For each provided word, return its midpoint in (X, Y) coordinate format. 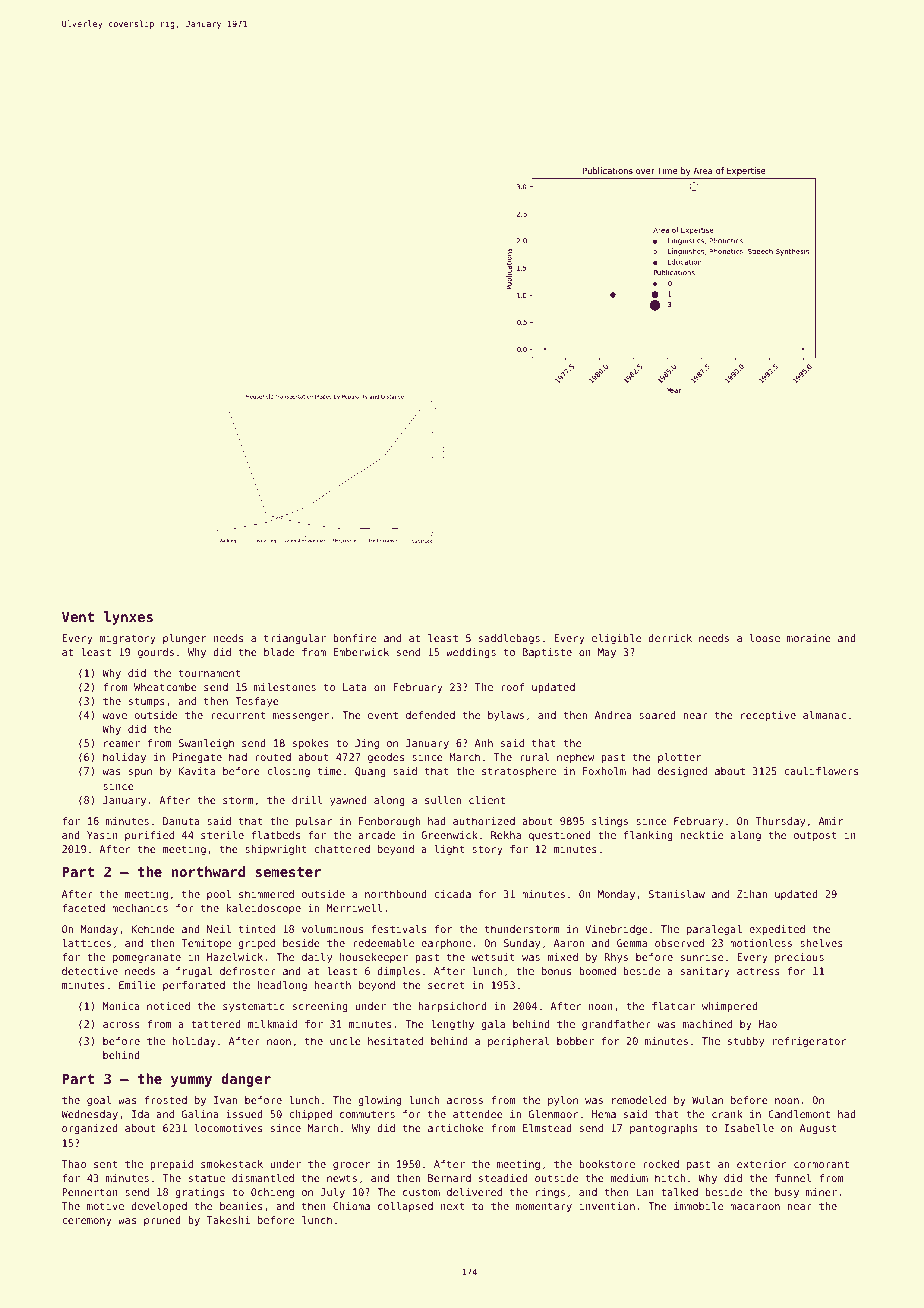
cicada (453, 894)
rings (550, 1193)
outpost (815, 836)
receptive (768, 716)
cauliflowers (821, 771)
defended (430, 715)
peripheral (518, 1042)
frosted (165, 1100)
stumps (147, 702)
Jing (367, 744)
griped (256, 944)
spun (140, 773)
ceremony (87, 1222)
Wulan (707, 1100)
